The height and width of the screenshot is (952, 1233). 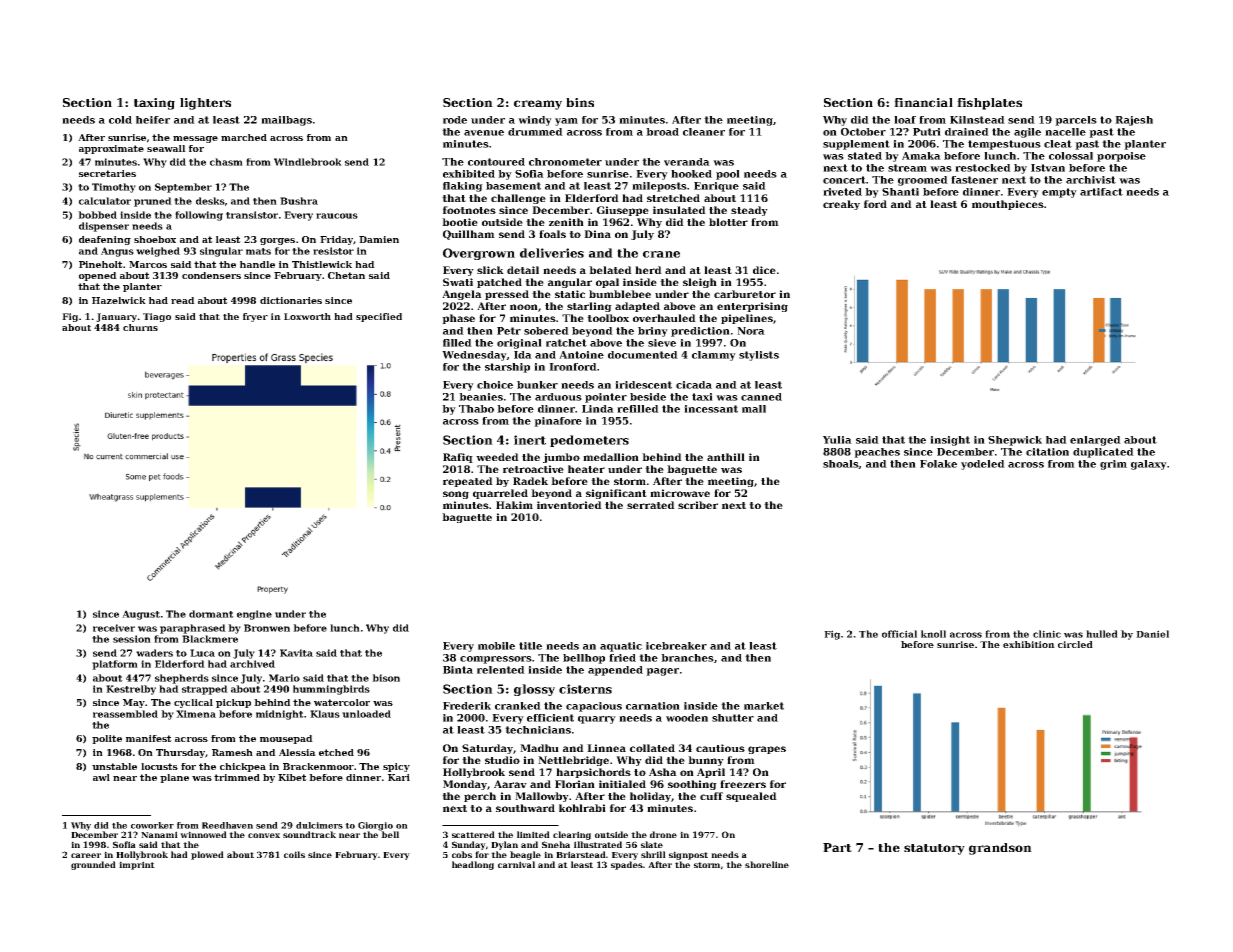 What do you see at coordinates (1008, 205) in the screenshot?
I see `mouthpieces` at bounding box center [1008, 205].
